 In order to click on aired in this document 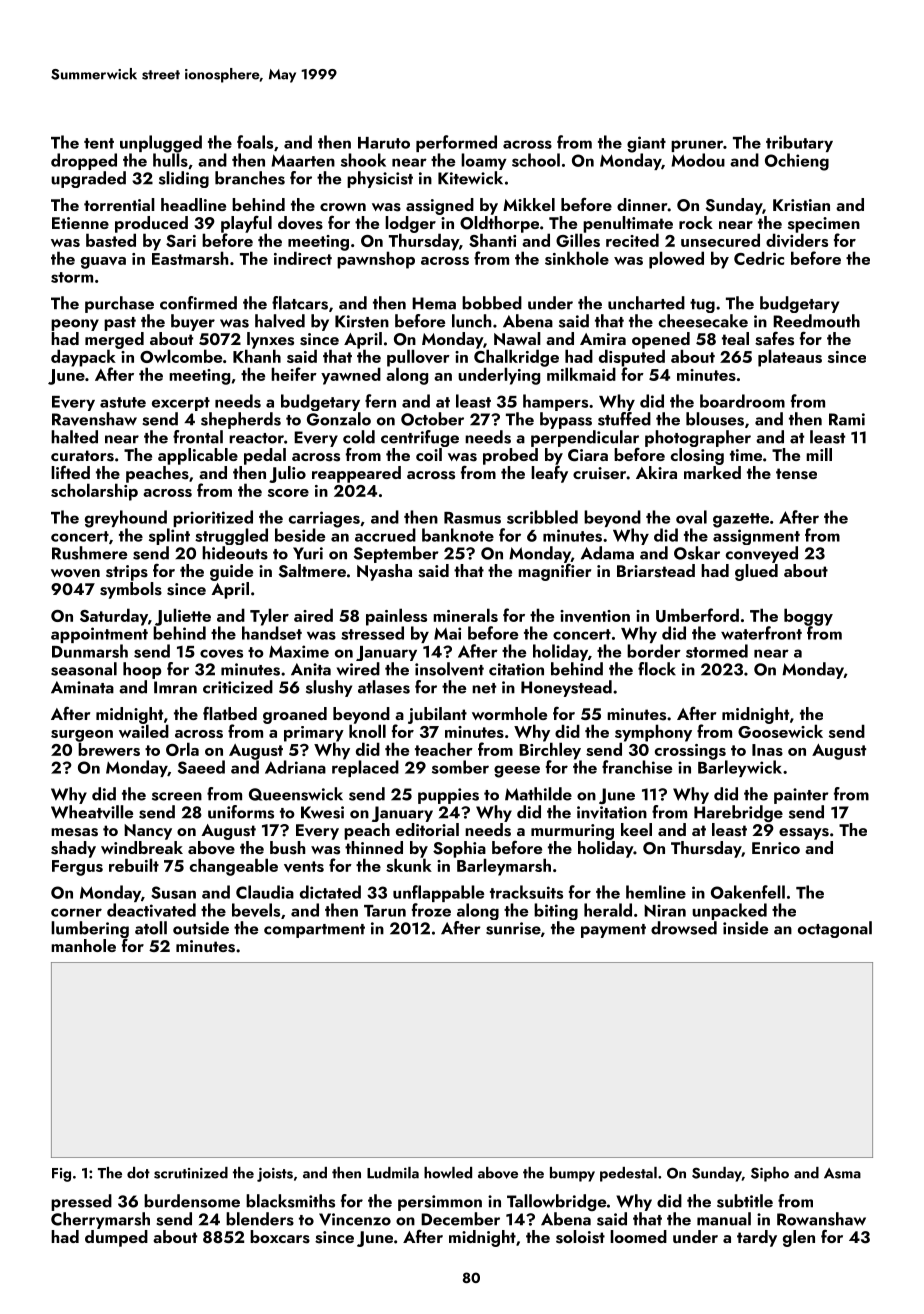, I will do `click(313, 615)`.
